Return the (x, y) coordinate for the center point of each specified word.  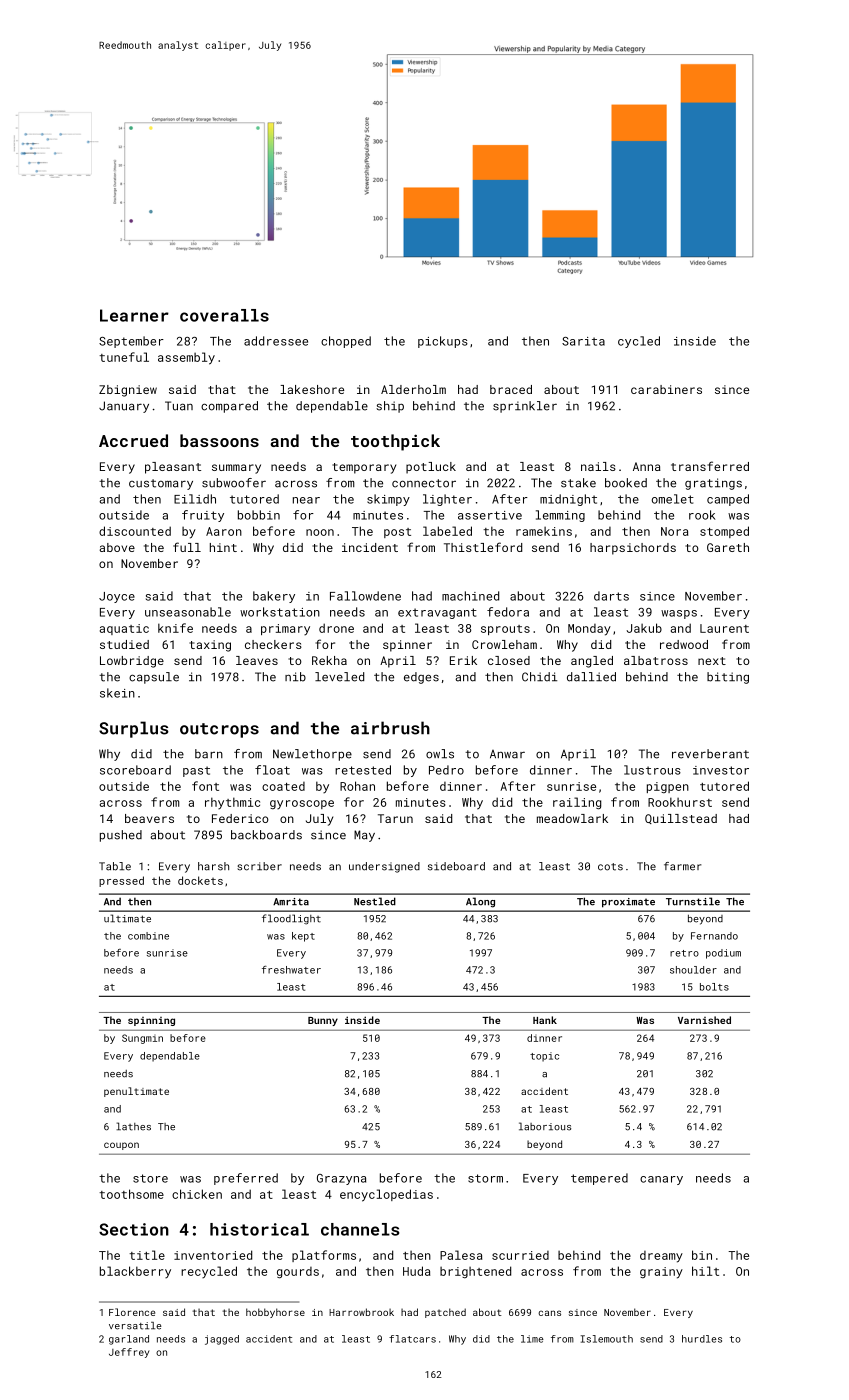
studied (124, 644)
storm (485, 1178)
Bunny (323, 1021)
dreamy (661, 1257)
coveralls (224, 315)
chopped (346, 342)
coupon (121, 1146)
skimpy (388, 500)
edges (421, 678)
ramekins (544, 531)
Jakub (644, 628)
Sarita (583, 341)
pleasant (173, 468)
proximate (628, 903)
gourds (298, 1273)
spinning (151, 1021)
